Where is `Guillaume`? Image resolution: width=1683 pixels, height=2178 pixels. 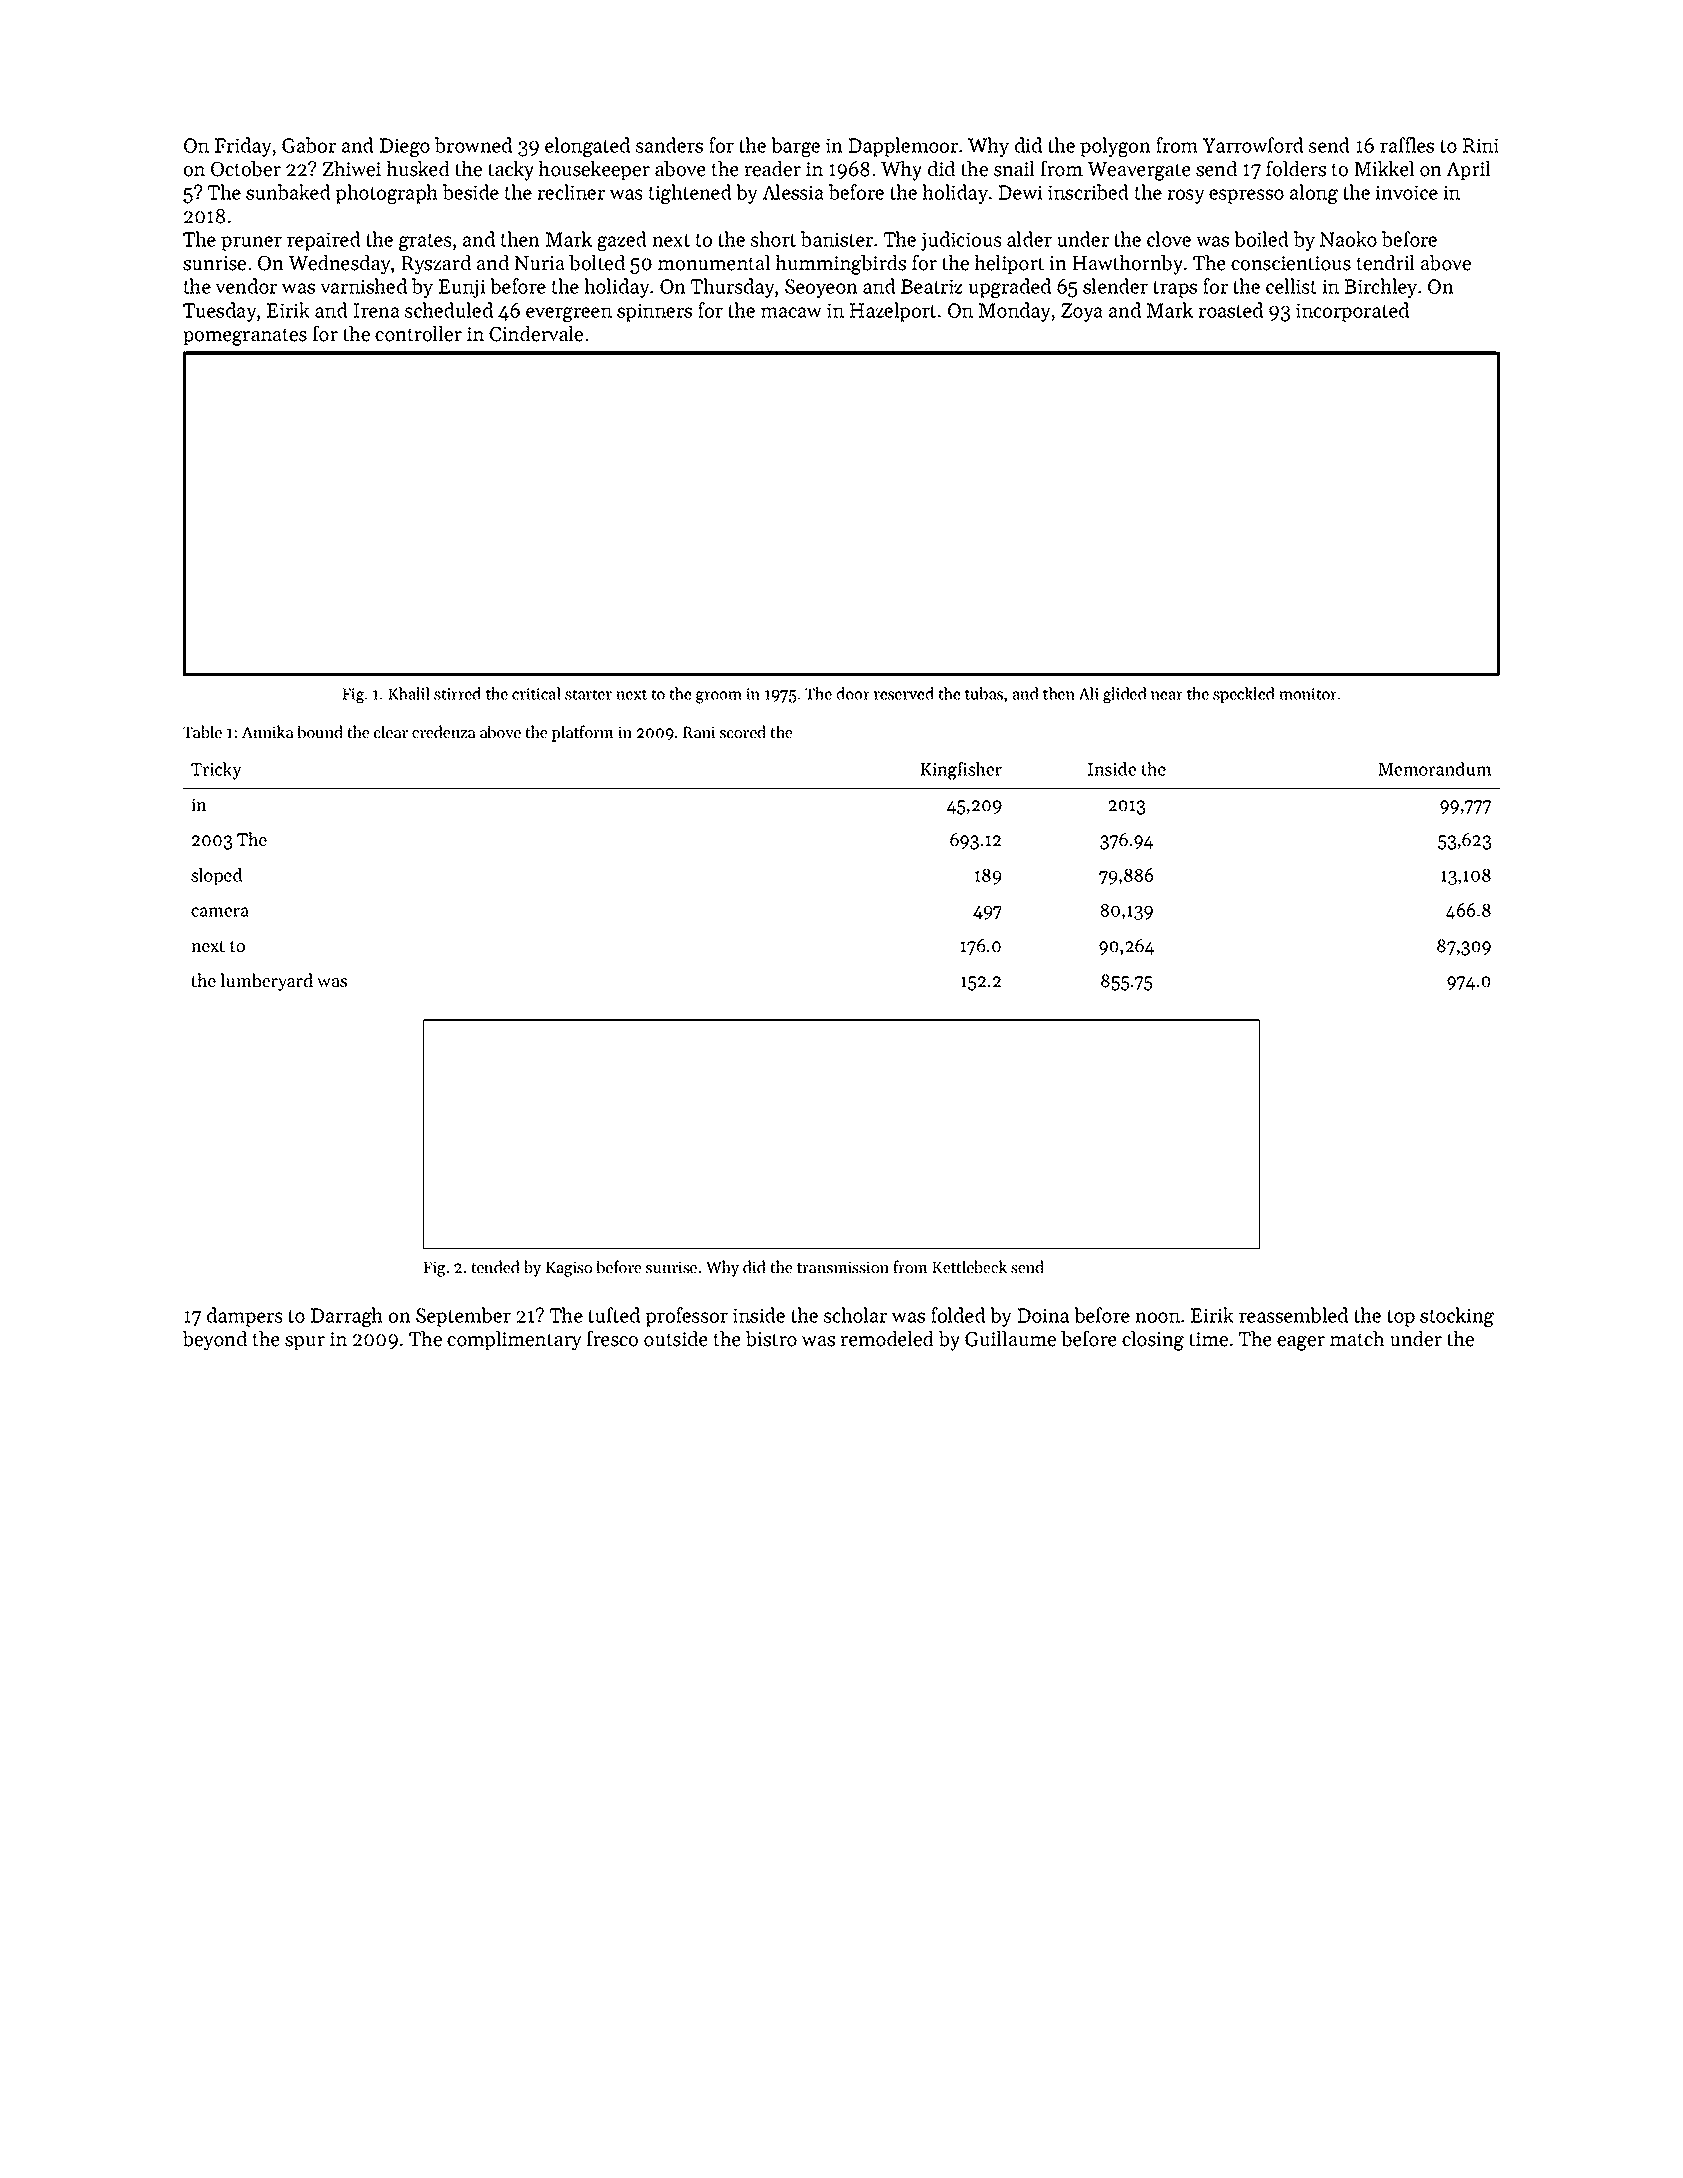 Guillaume is located at coordinates (1010, 1339).
